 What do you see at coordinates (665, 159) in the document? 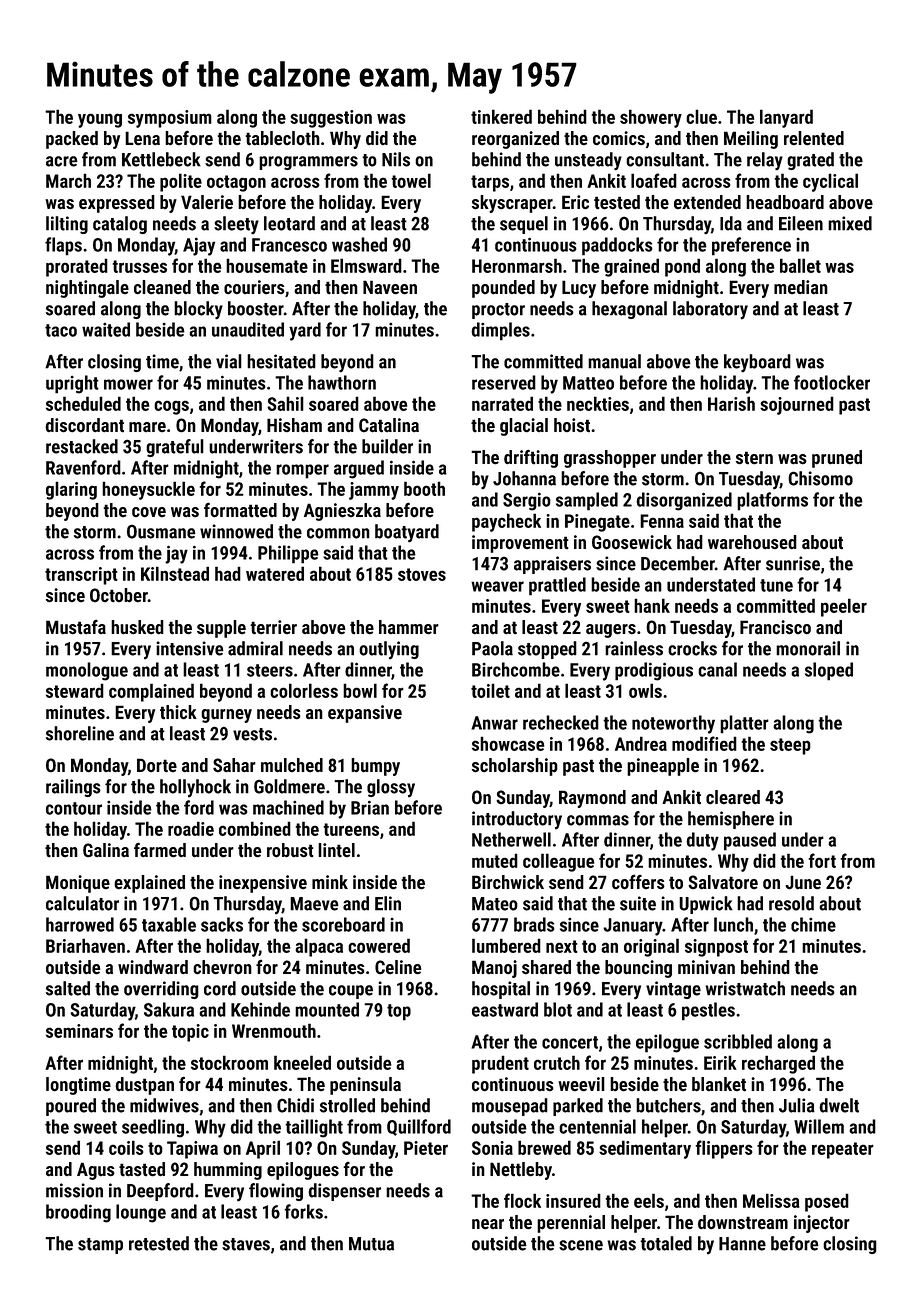
I see `consultant` at bounding box center [665, 159].
